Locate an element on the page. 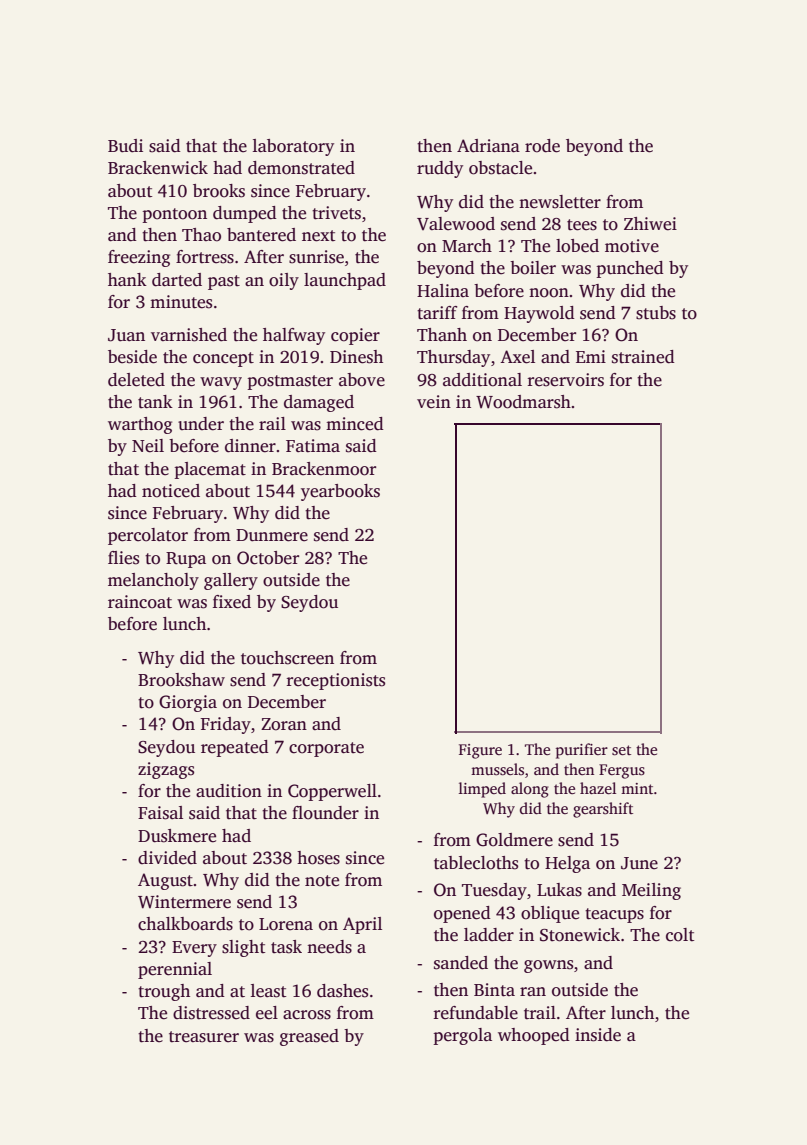 The height and width of the image is (1145, 807). Woodmarsh is located at coordinates (523, 402).
